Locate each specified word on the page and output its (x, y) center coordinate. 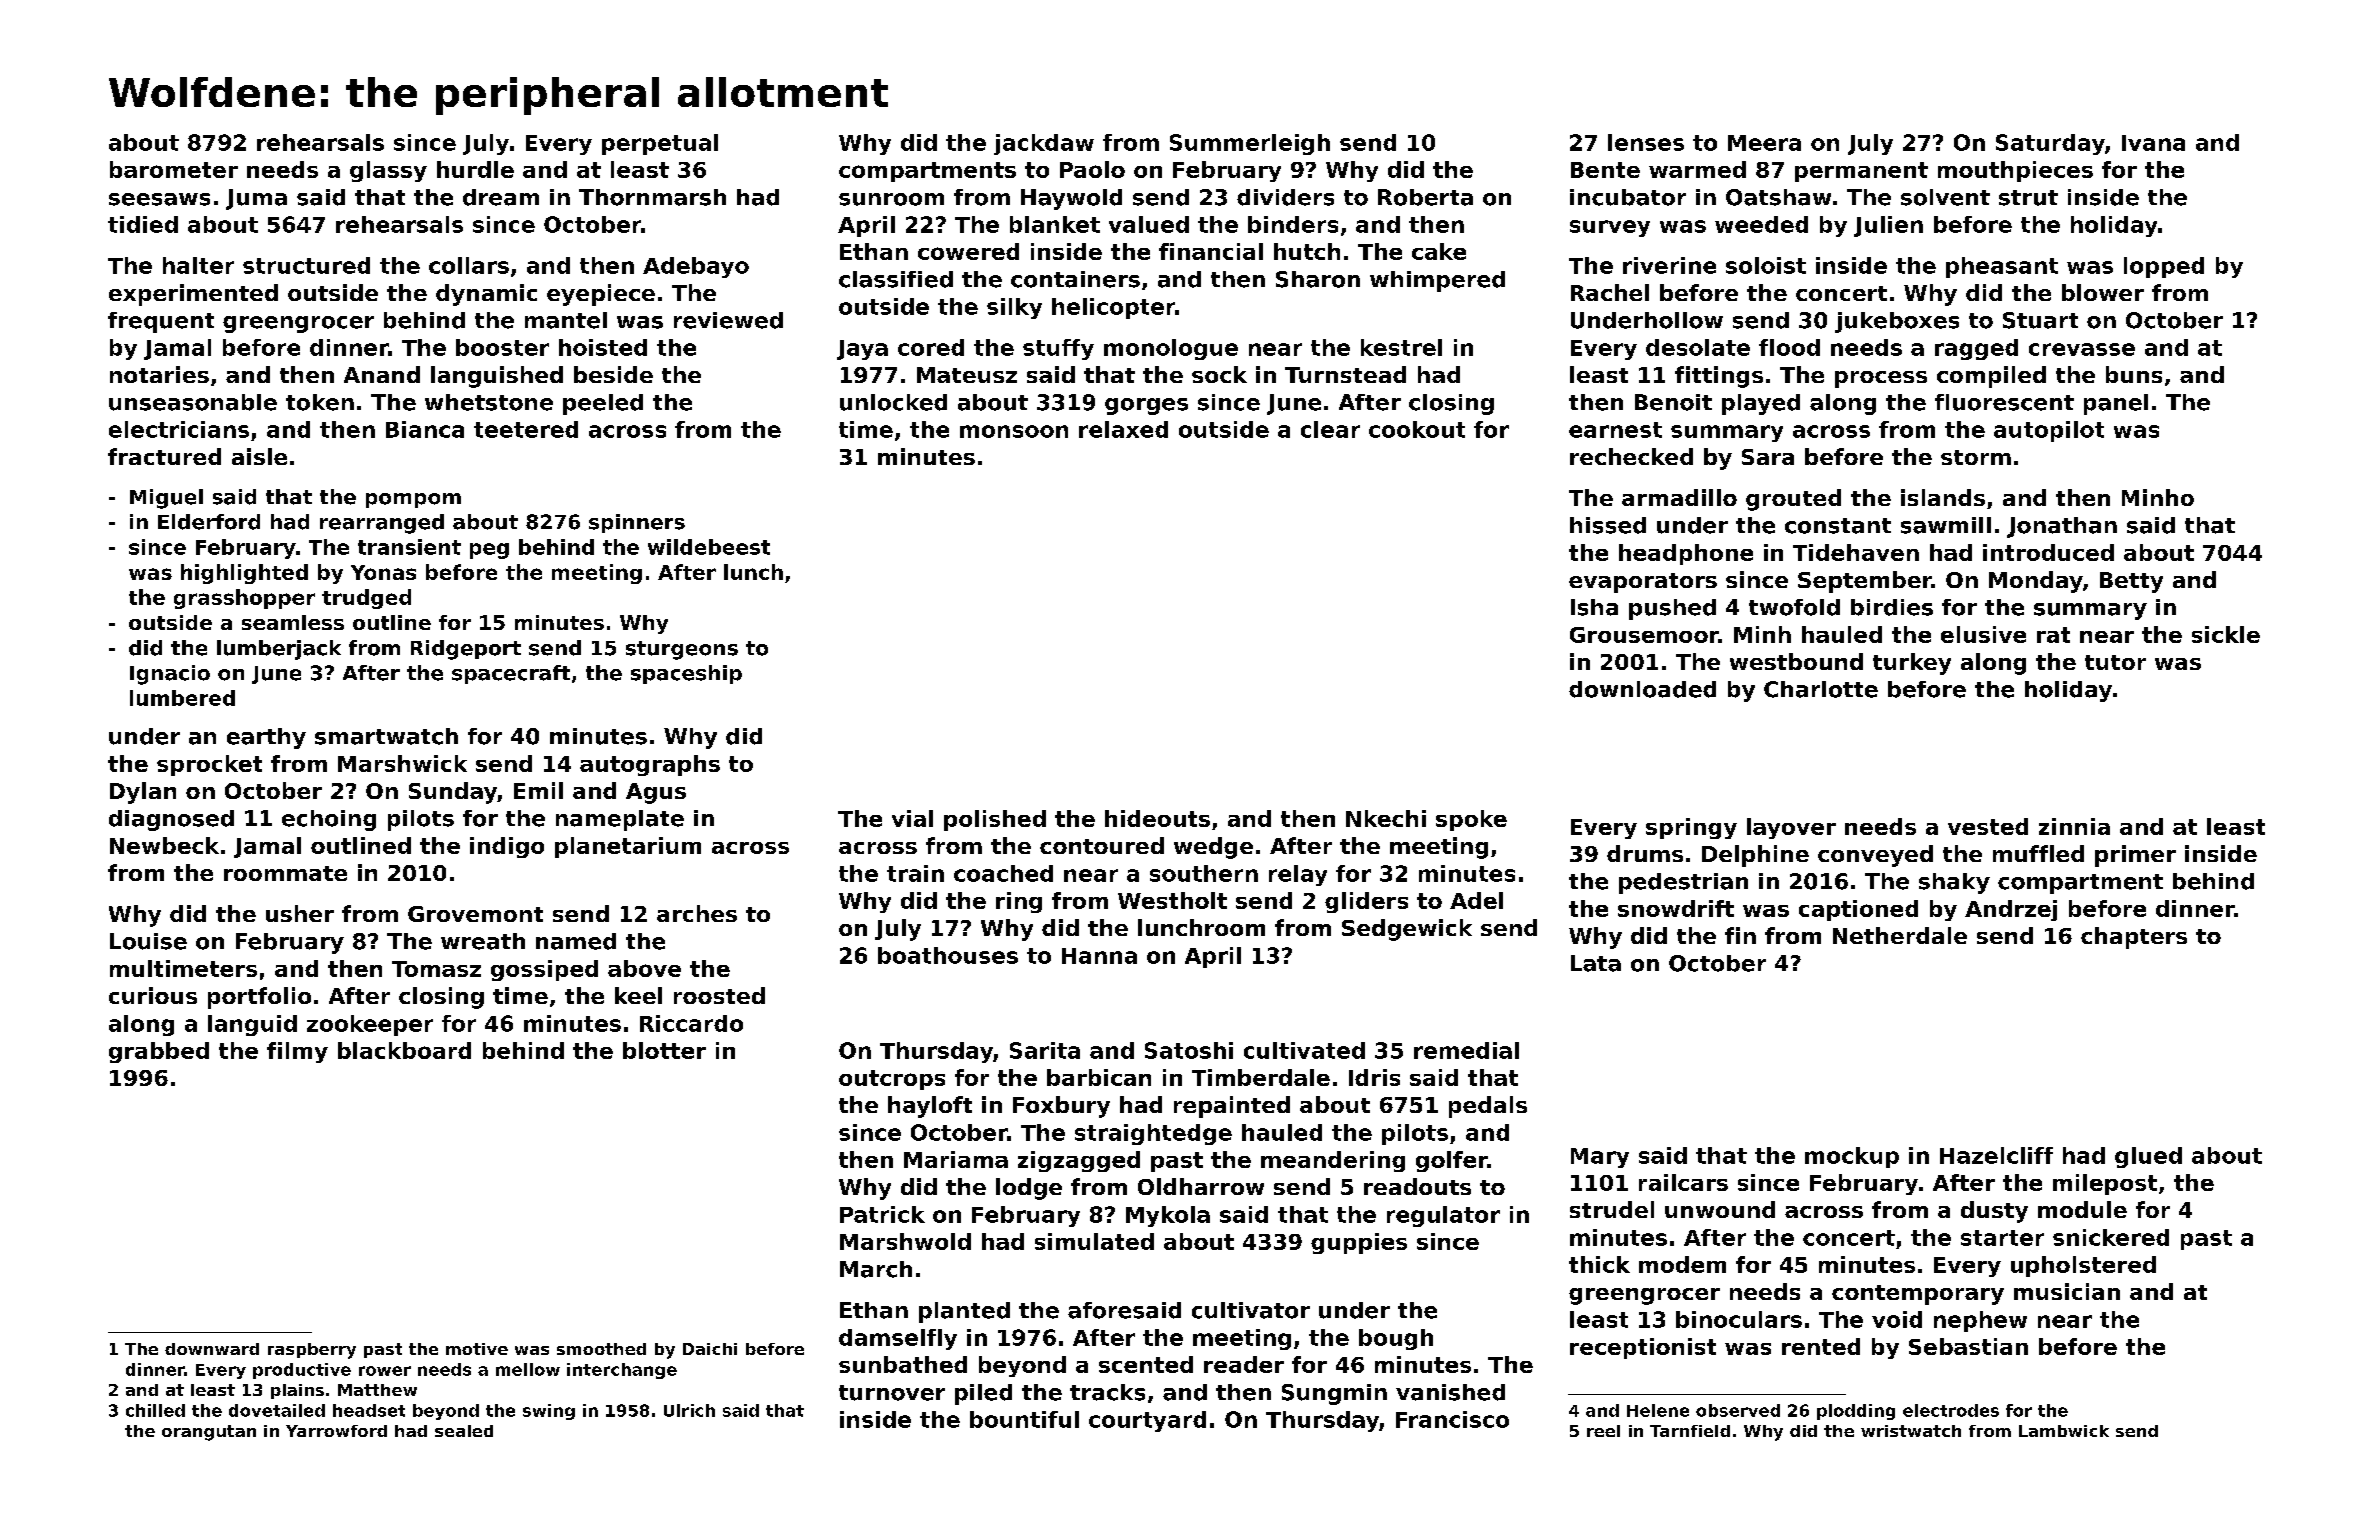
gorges (1146, 406)
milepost (2105, 1184)
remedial (1466, 1050)
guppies (1359, 1243)
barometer (174, 169)
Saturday (2050, 144)
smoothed (601, 1349)
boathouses (948, 955)
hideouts (1157, 818)
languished (497, 377)
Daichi (710, 1349)
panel (2116, 404)
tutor (2115, 662)
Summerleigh (1250, 144)
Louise (148, 941)
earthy (266, 738)
